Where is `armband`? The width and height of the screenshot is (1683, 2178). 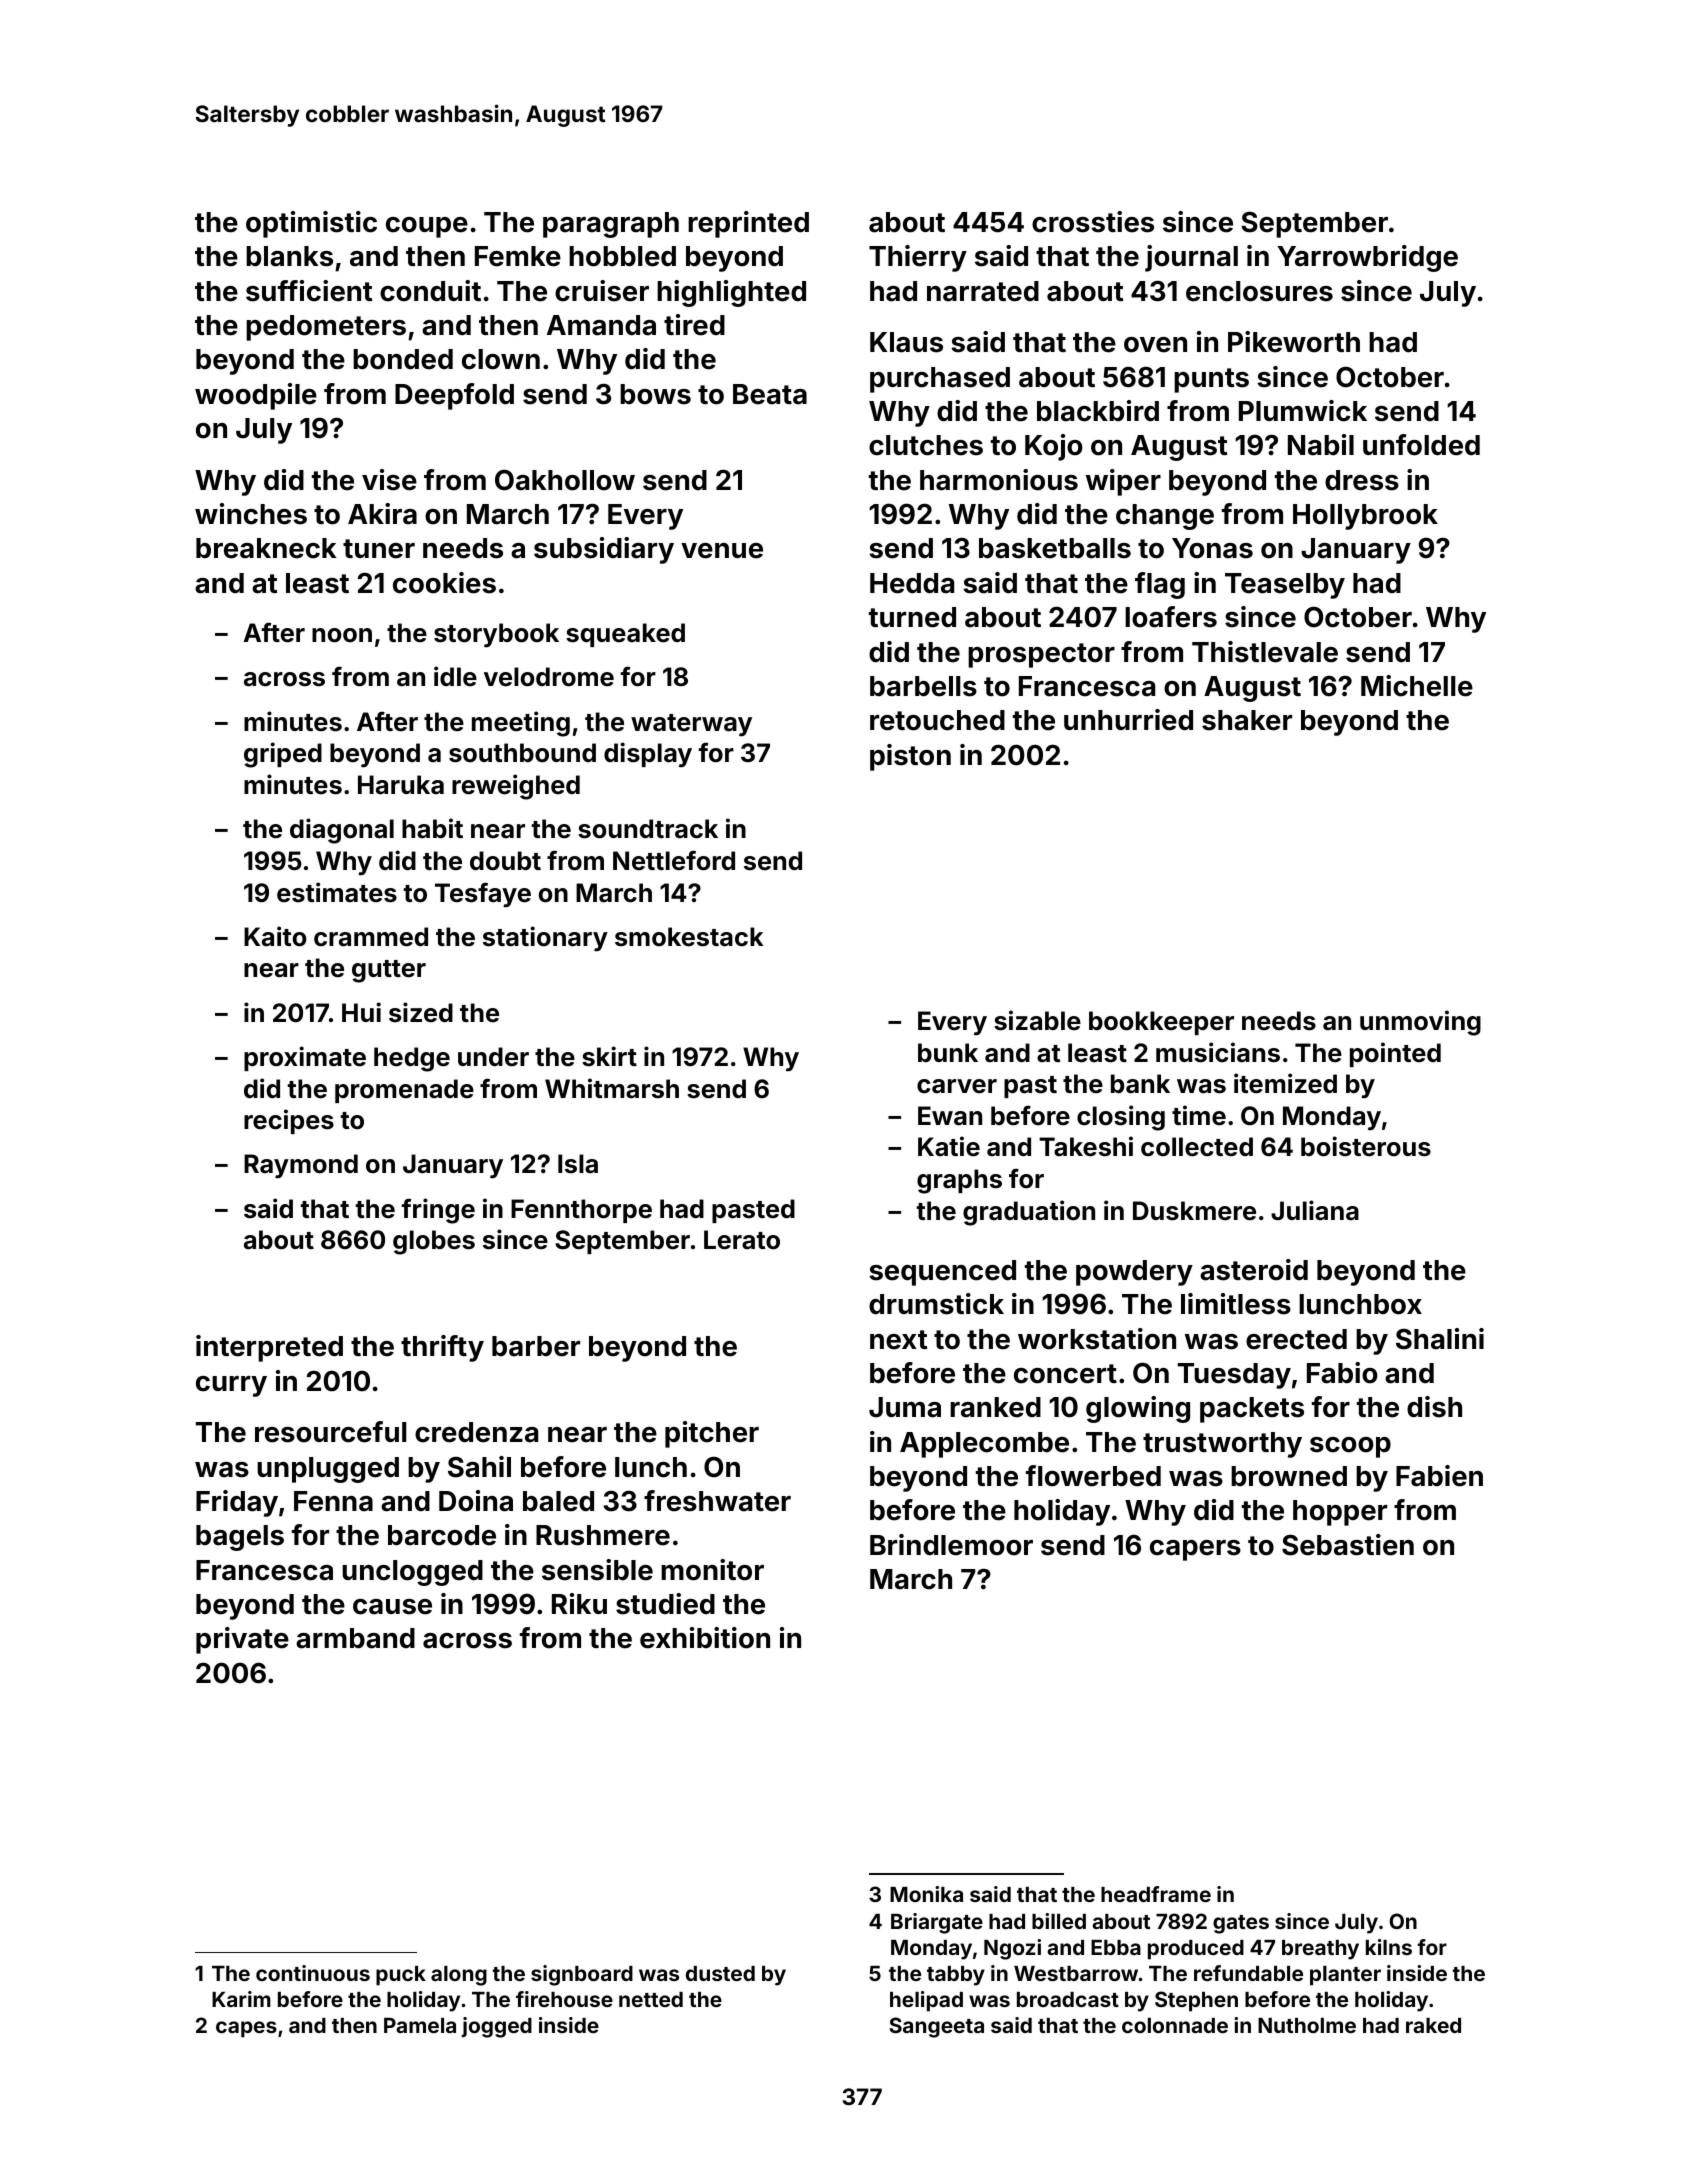
armband is located at coordinates (355, 1638).
